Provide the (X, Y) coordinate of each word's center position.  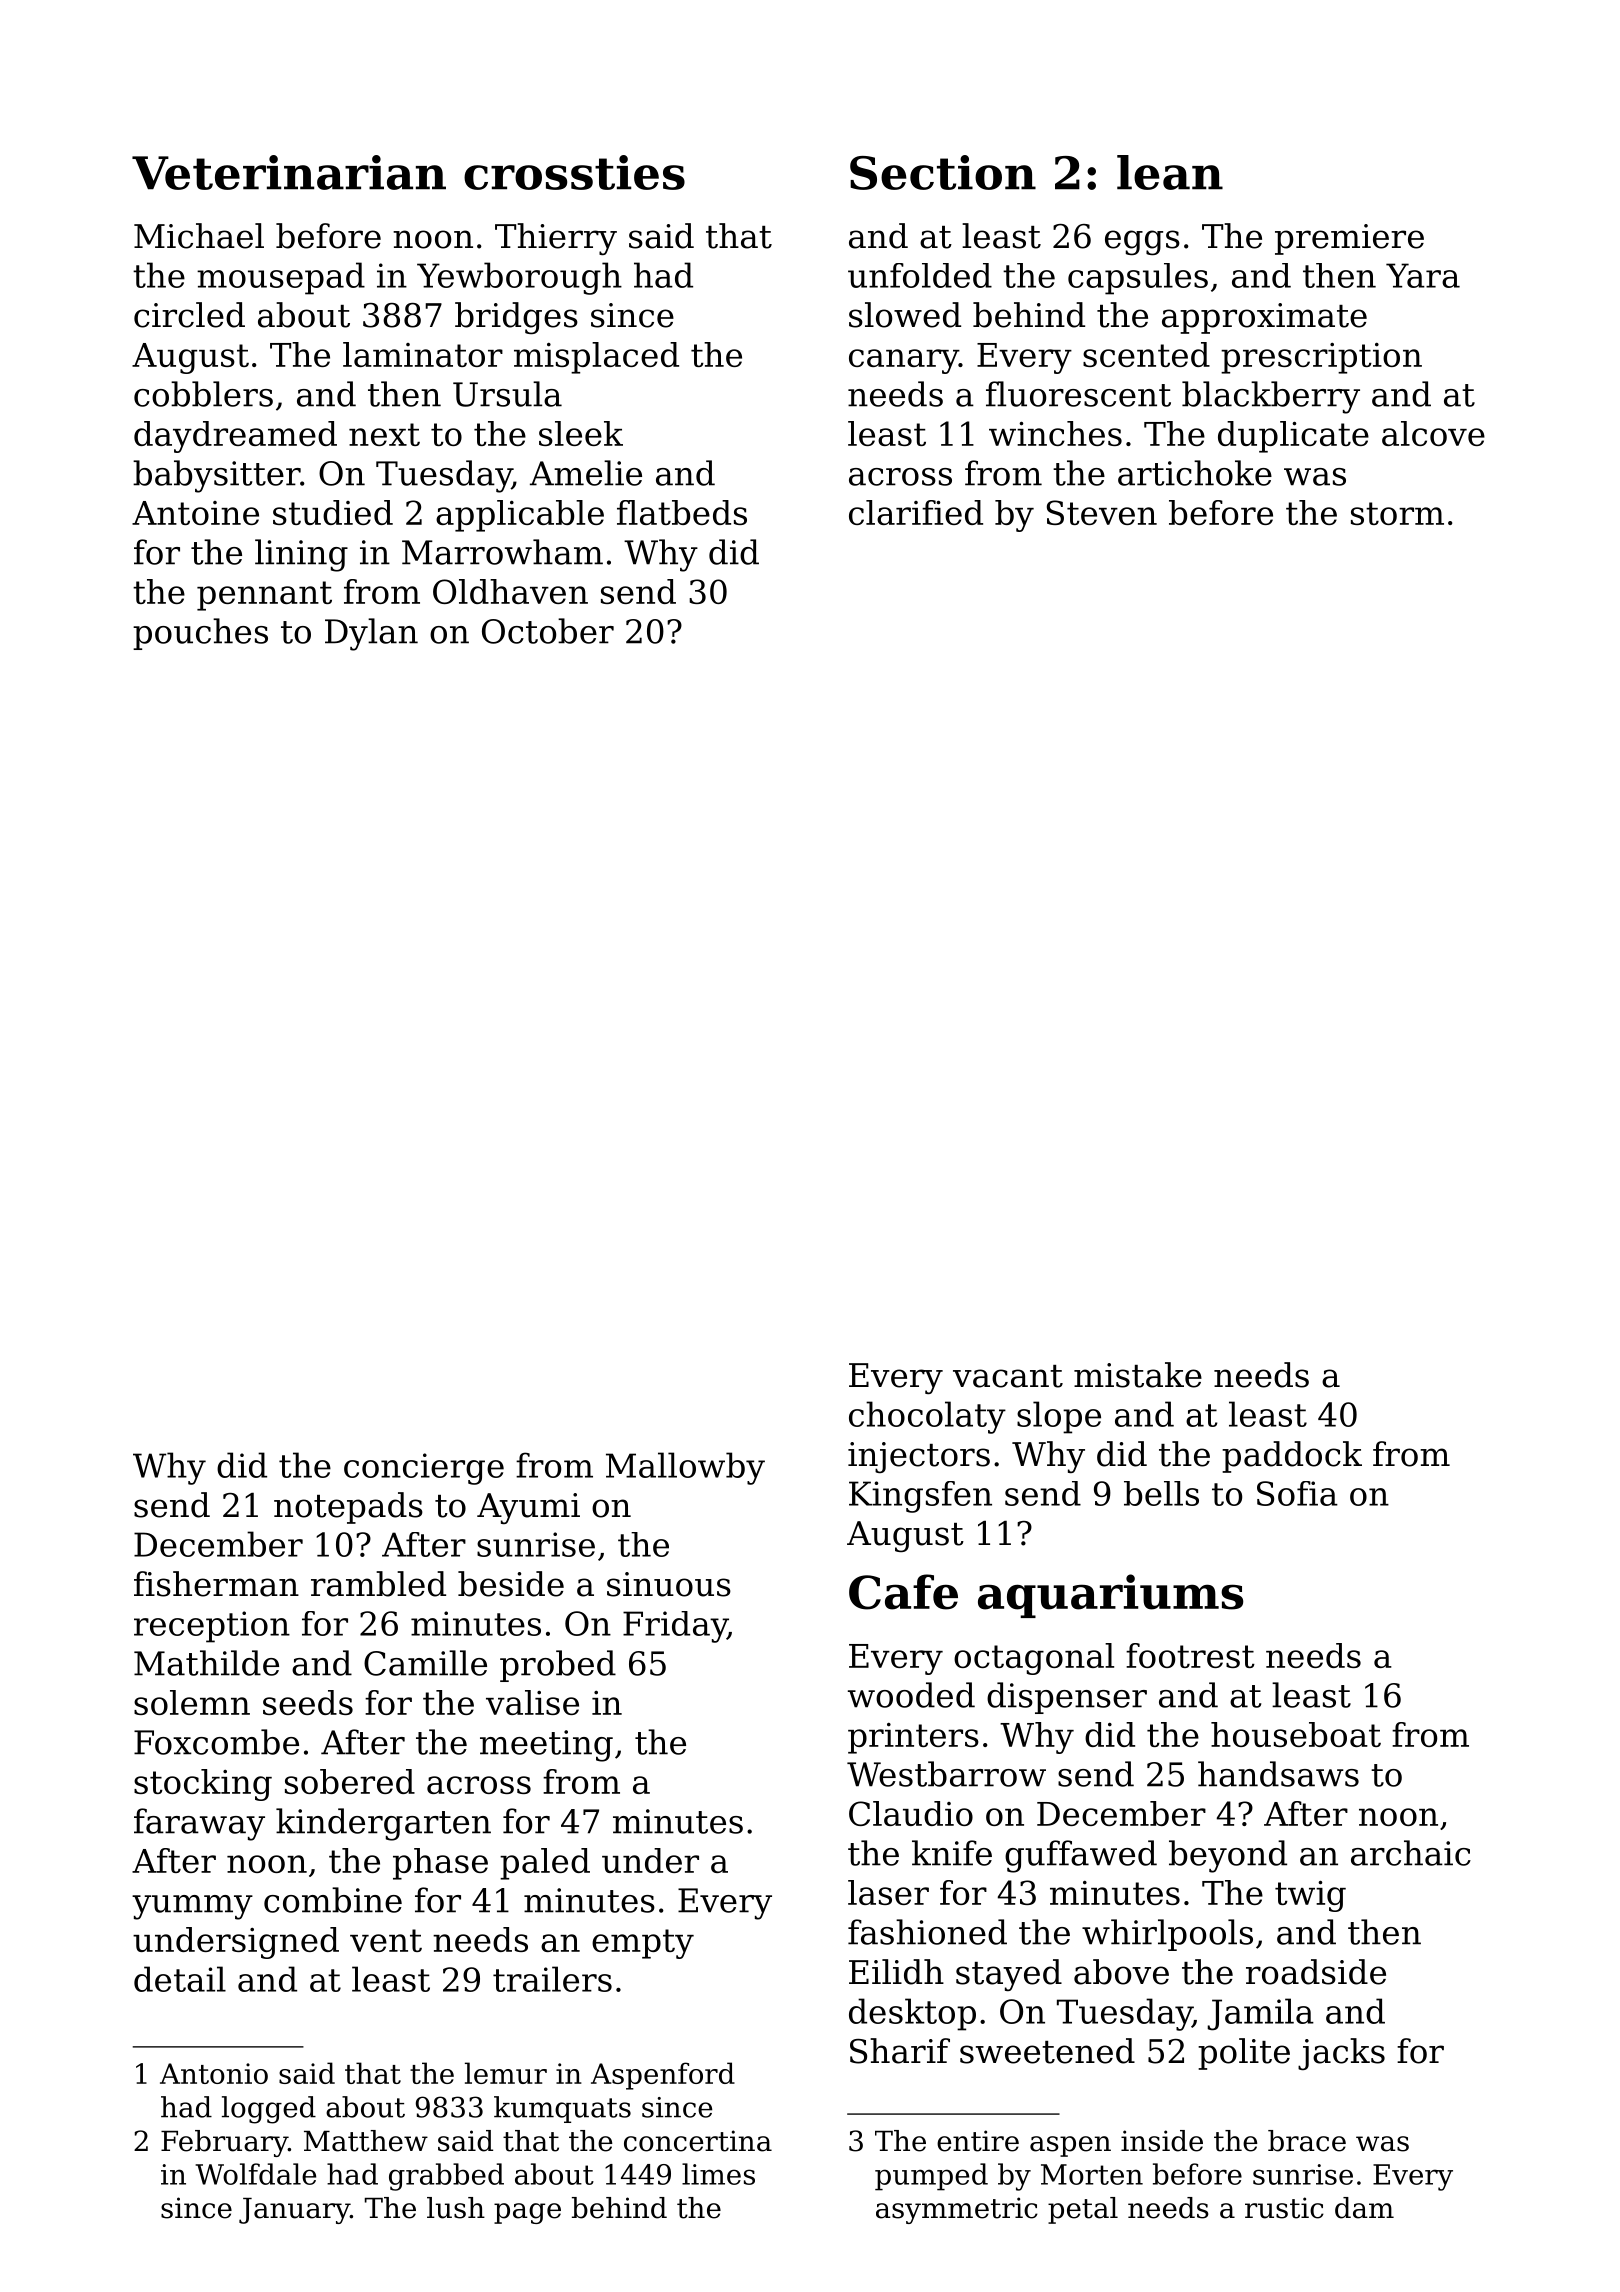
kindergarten (383, 1824)
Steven (1102, 512)
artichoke (1195, 473)
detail (180, 1979)
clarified (916, 512)
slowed (905, 315)
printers (913, 1738)
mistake (1138, 1375)
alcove (1433, 433)
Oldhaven (510, 591)
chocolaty (927, 1417)
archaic (1411, 1853)
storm (1397, 513)
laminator (423, 354)
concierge (424, 1469)
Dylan (371, 634)
